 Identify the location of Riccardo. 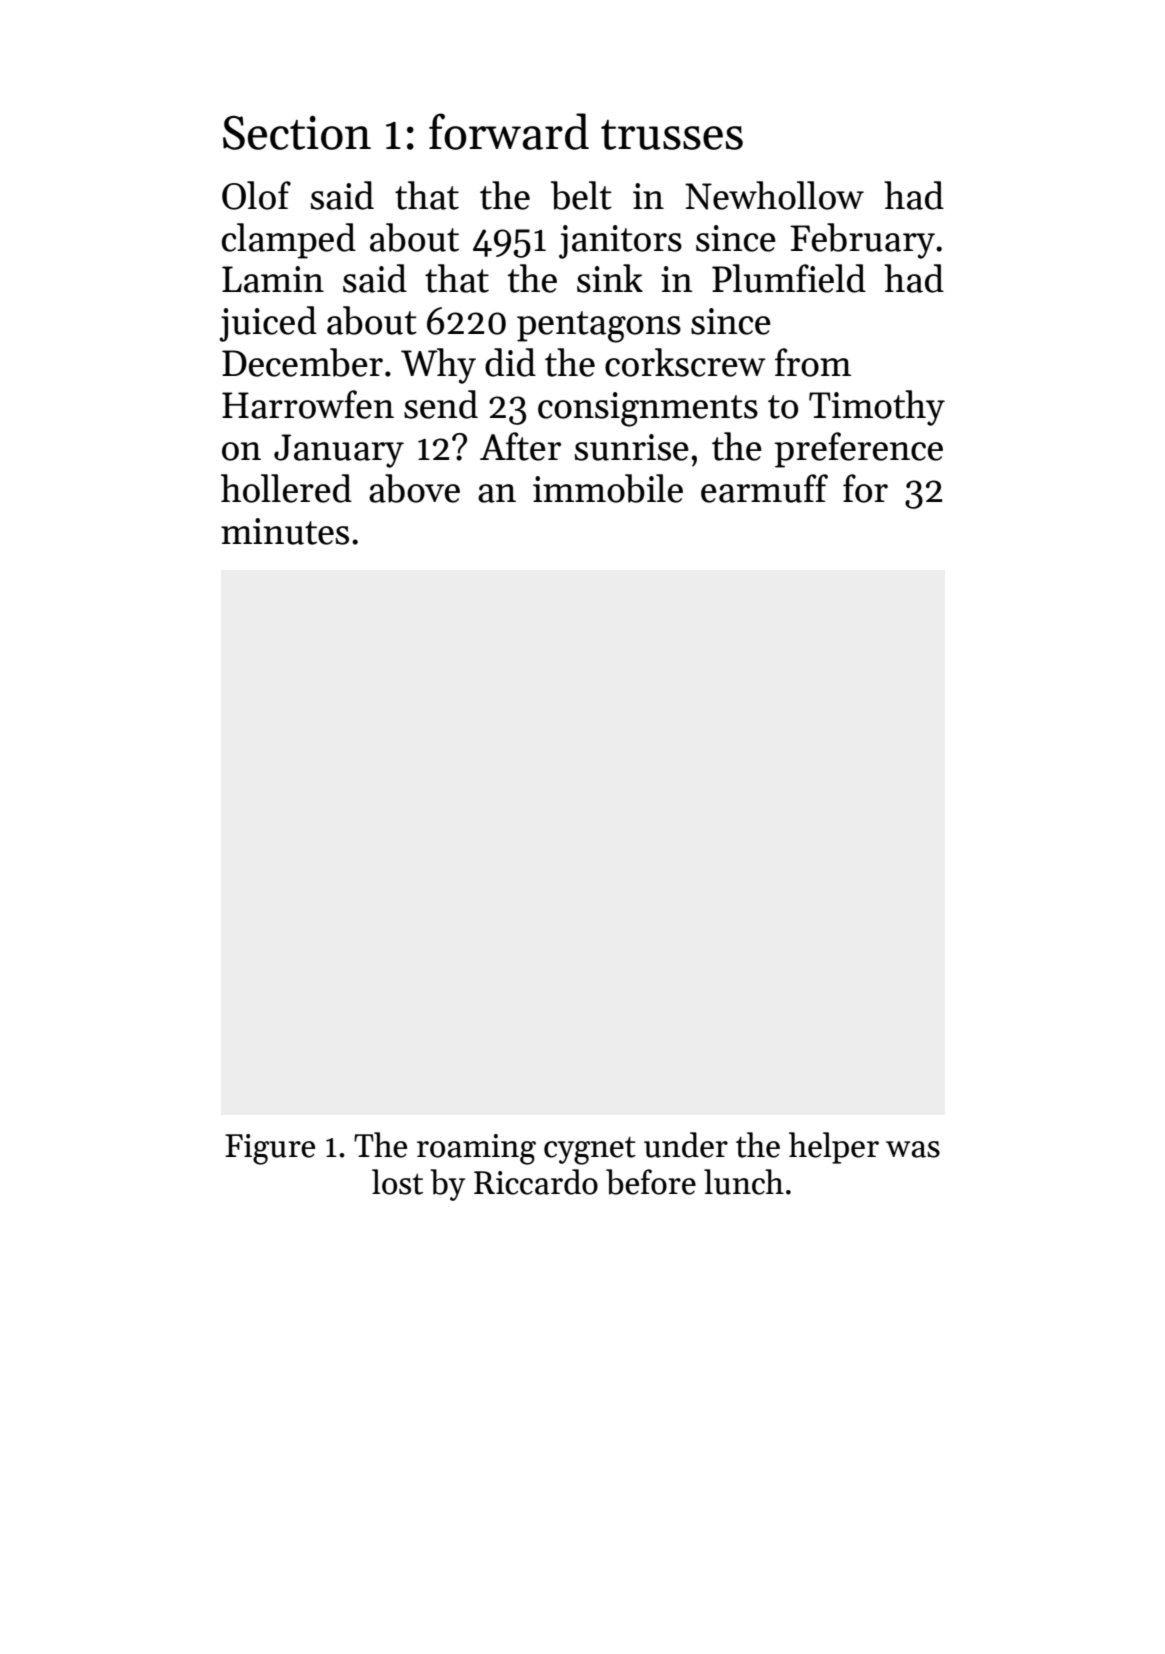
(536, 1182).
